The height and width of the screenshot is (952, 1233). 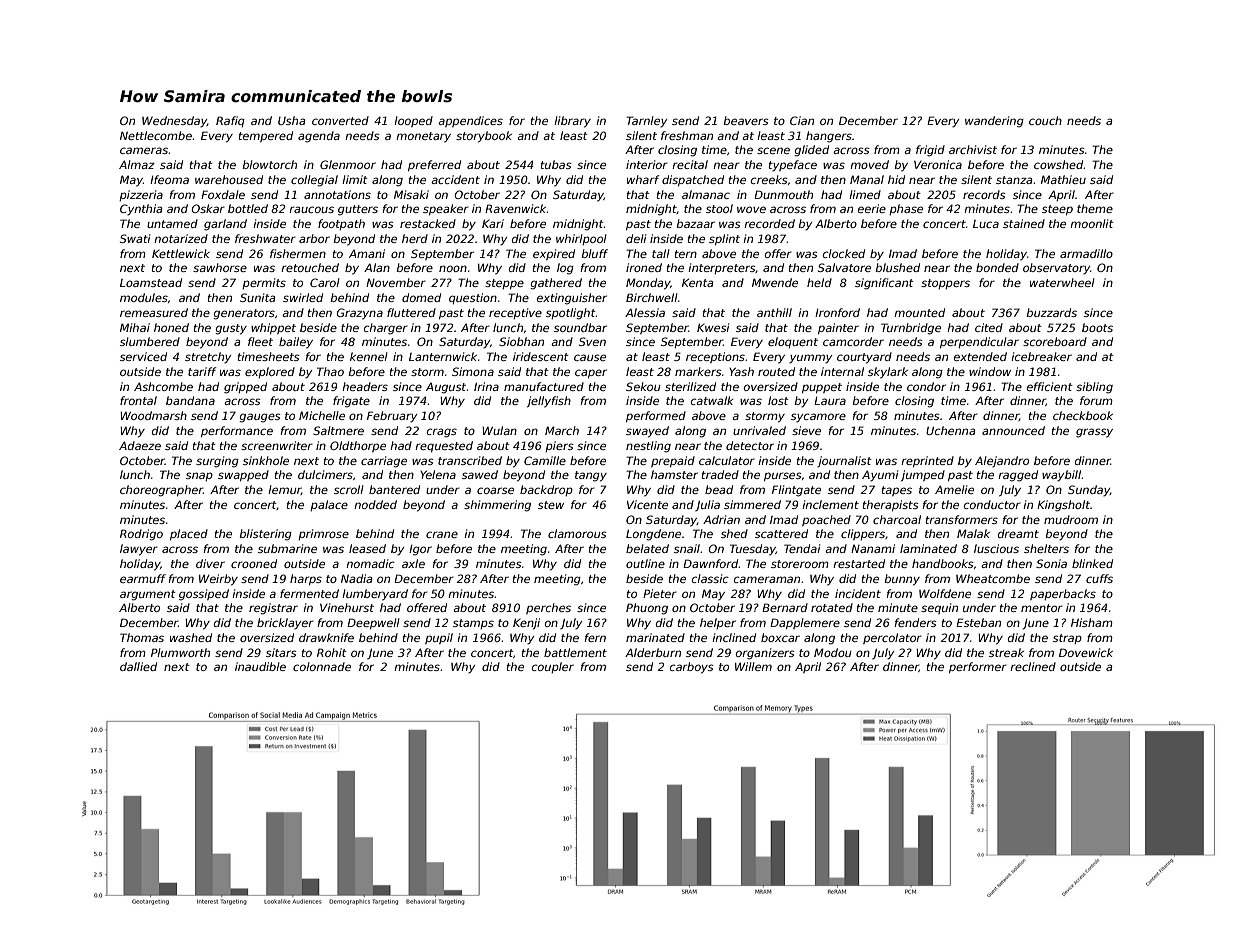 I want to click on gripped, so click(x=245, y=388).
